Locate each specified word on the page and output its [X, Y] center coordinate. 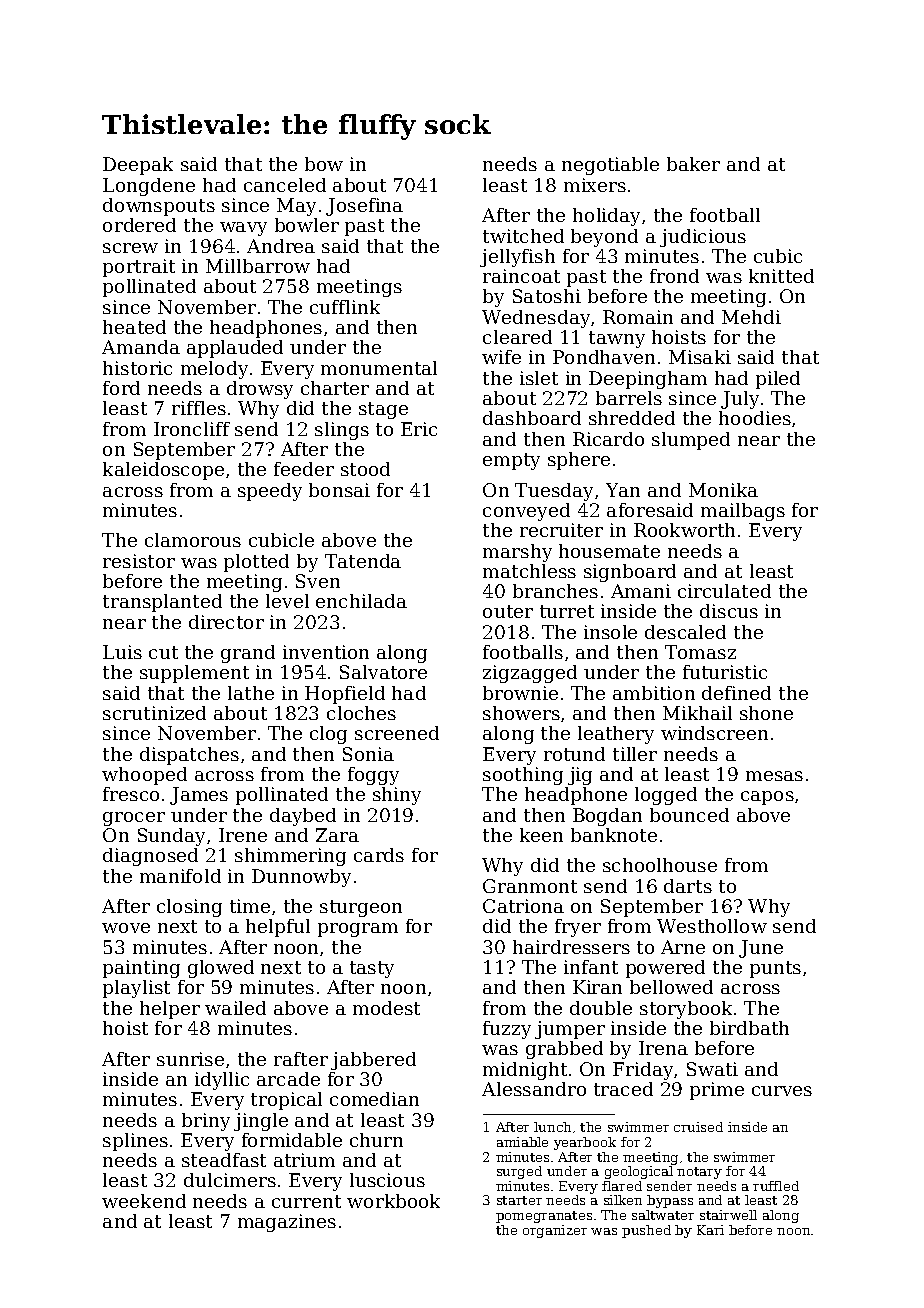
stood [365, 469]
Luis [122, 652]
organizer [555, 1231]
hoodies [755, 418]
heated [134, 327]
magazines [287, 1223]
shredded [632, 418]
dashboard [532, 418]
